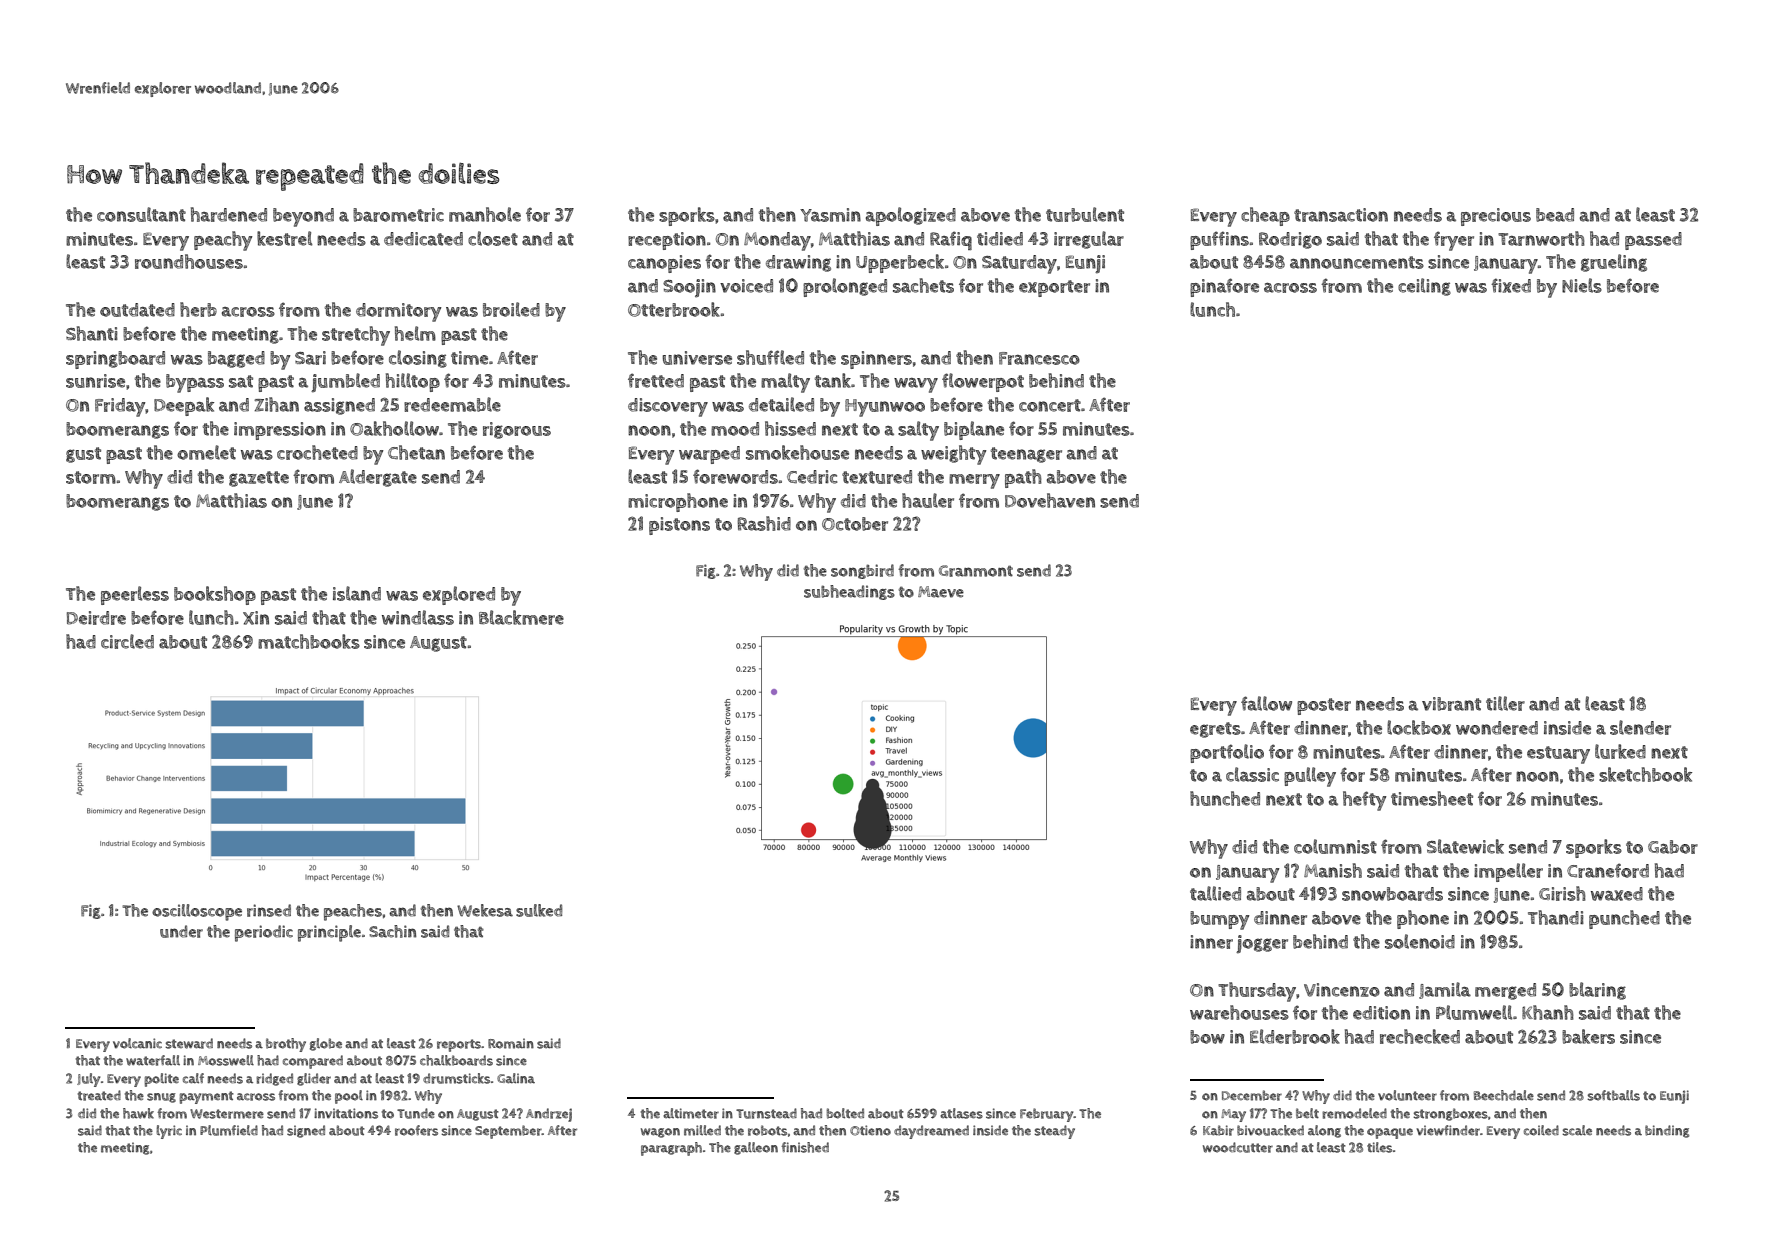 This document has width=1768, height=1250. I want to click on poster, so click(1324, 706).
